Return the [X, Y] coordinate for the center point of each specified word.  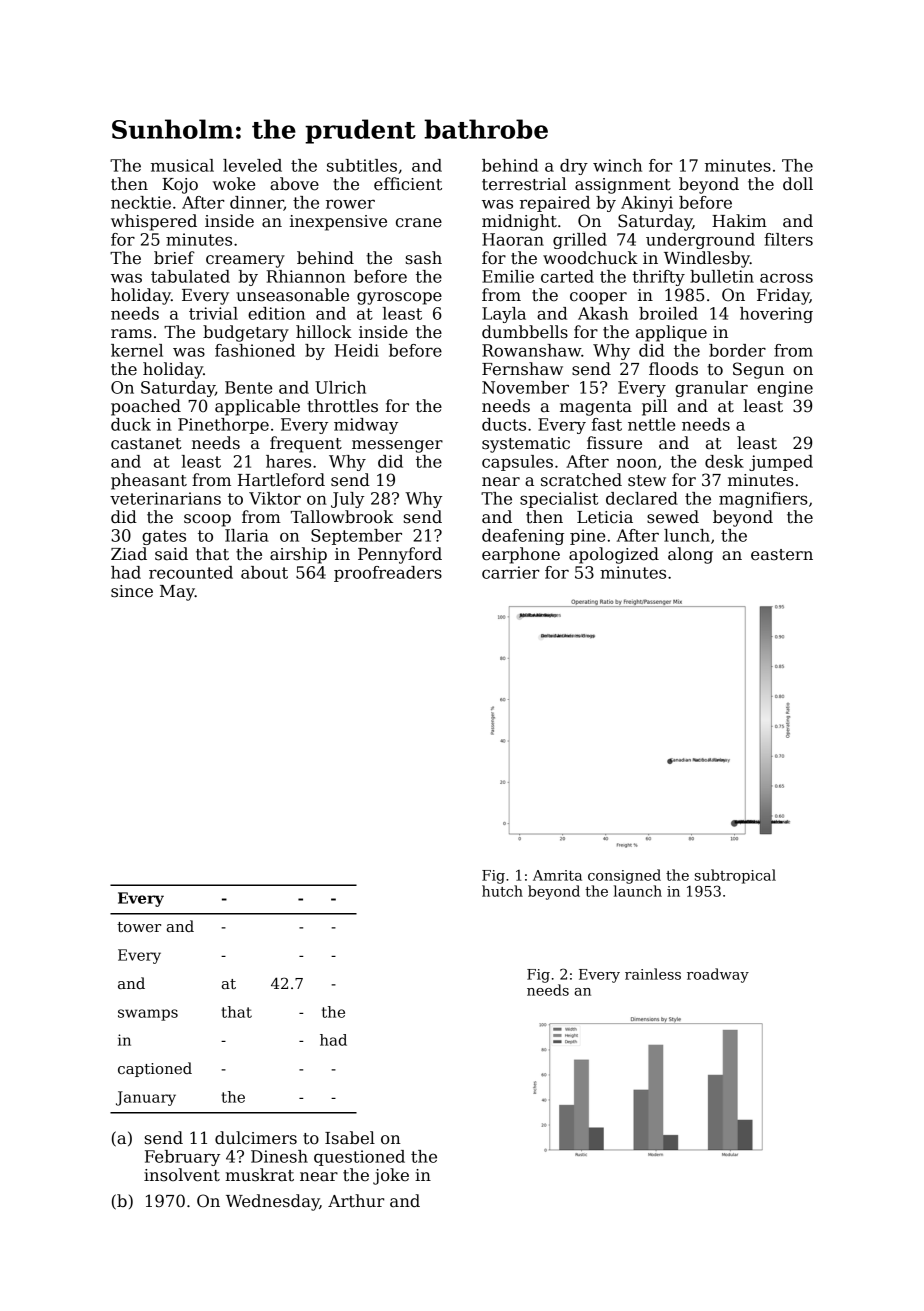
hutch [502, 891]
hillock [324, 332]
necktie [141, 202]
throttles [342, 406]
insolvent [182, 1175]
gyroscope [399, 298]
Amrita [557, 875]
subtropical [735, 876]
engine [785, 389]
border [737, 350]
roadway [718, 975]
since [132, 591]
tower [139, 927]
